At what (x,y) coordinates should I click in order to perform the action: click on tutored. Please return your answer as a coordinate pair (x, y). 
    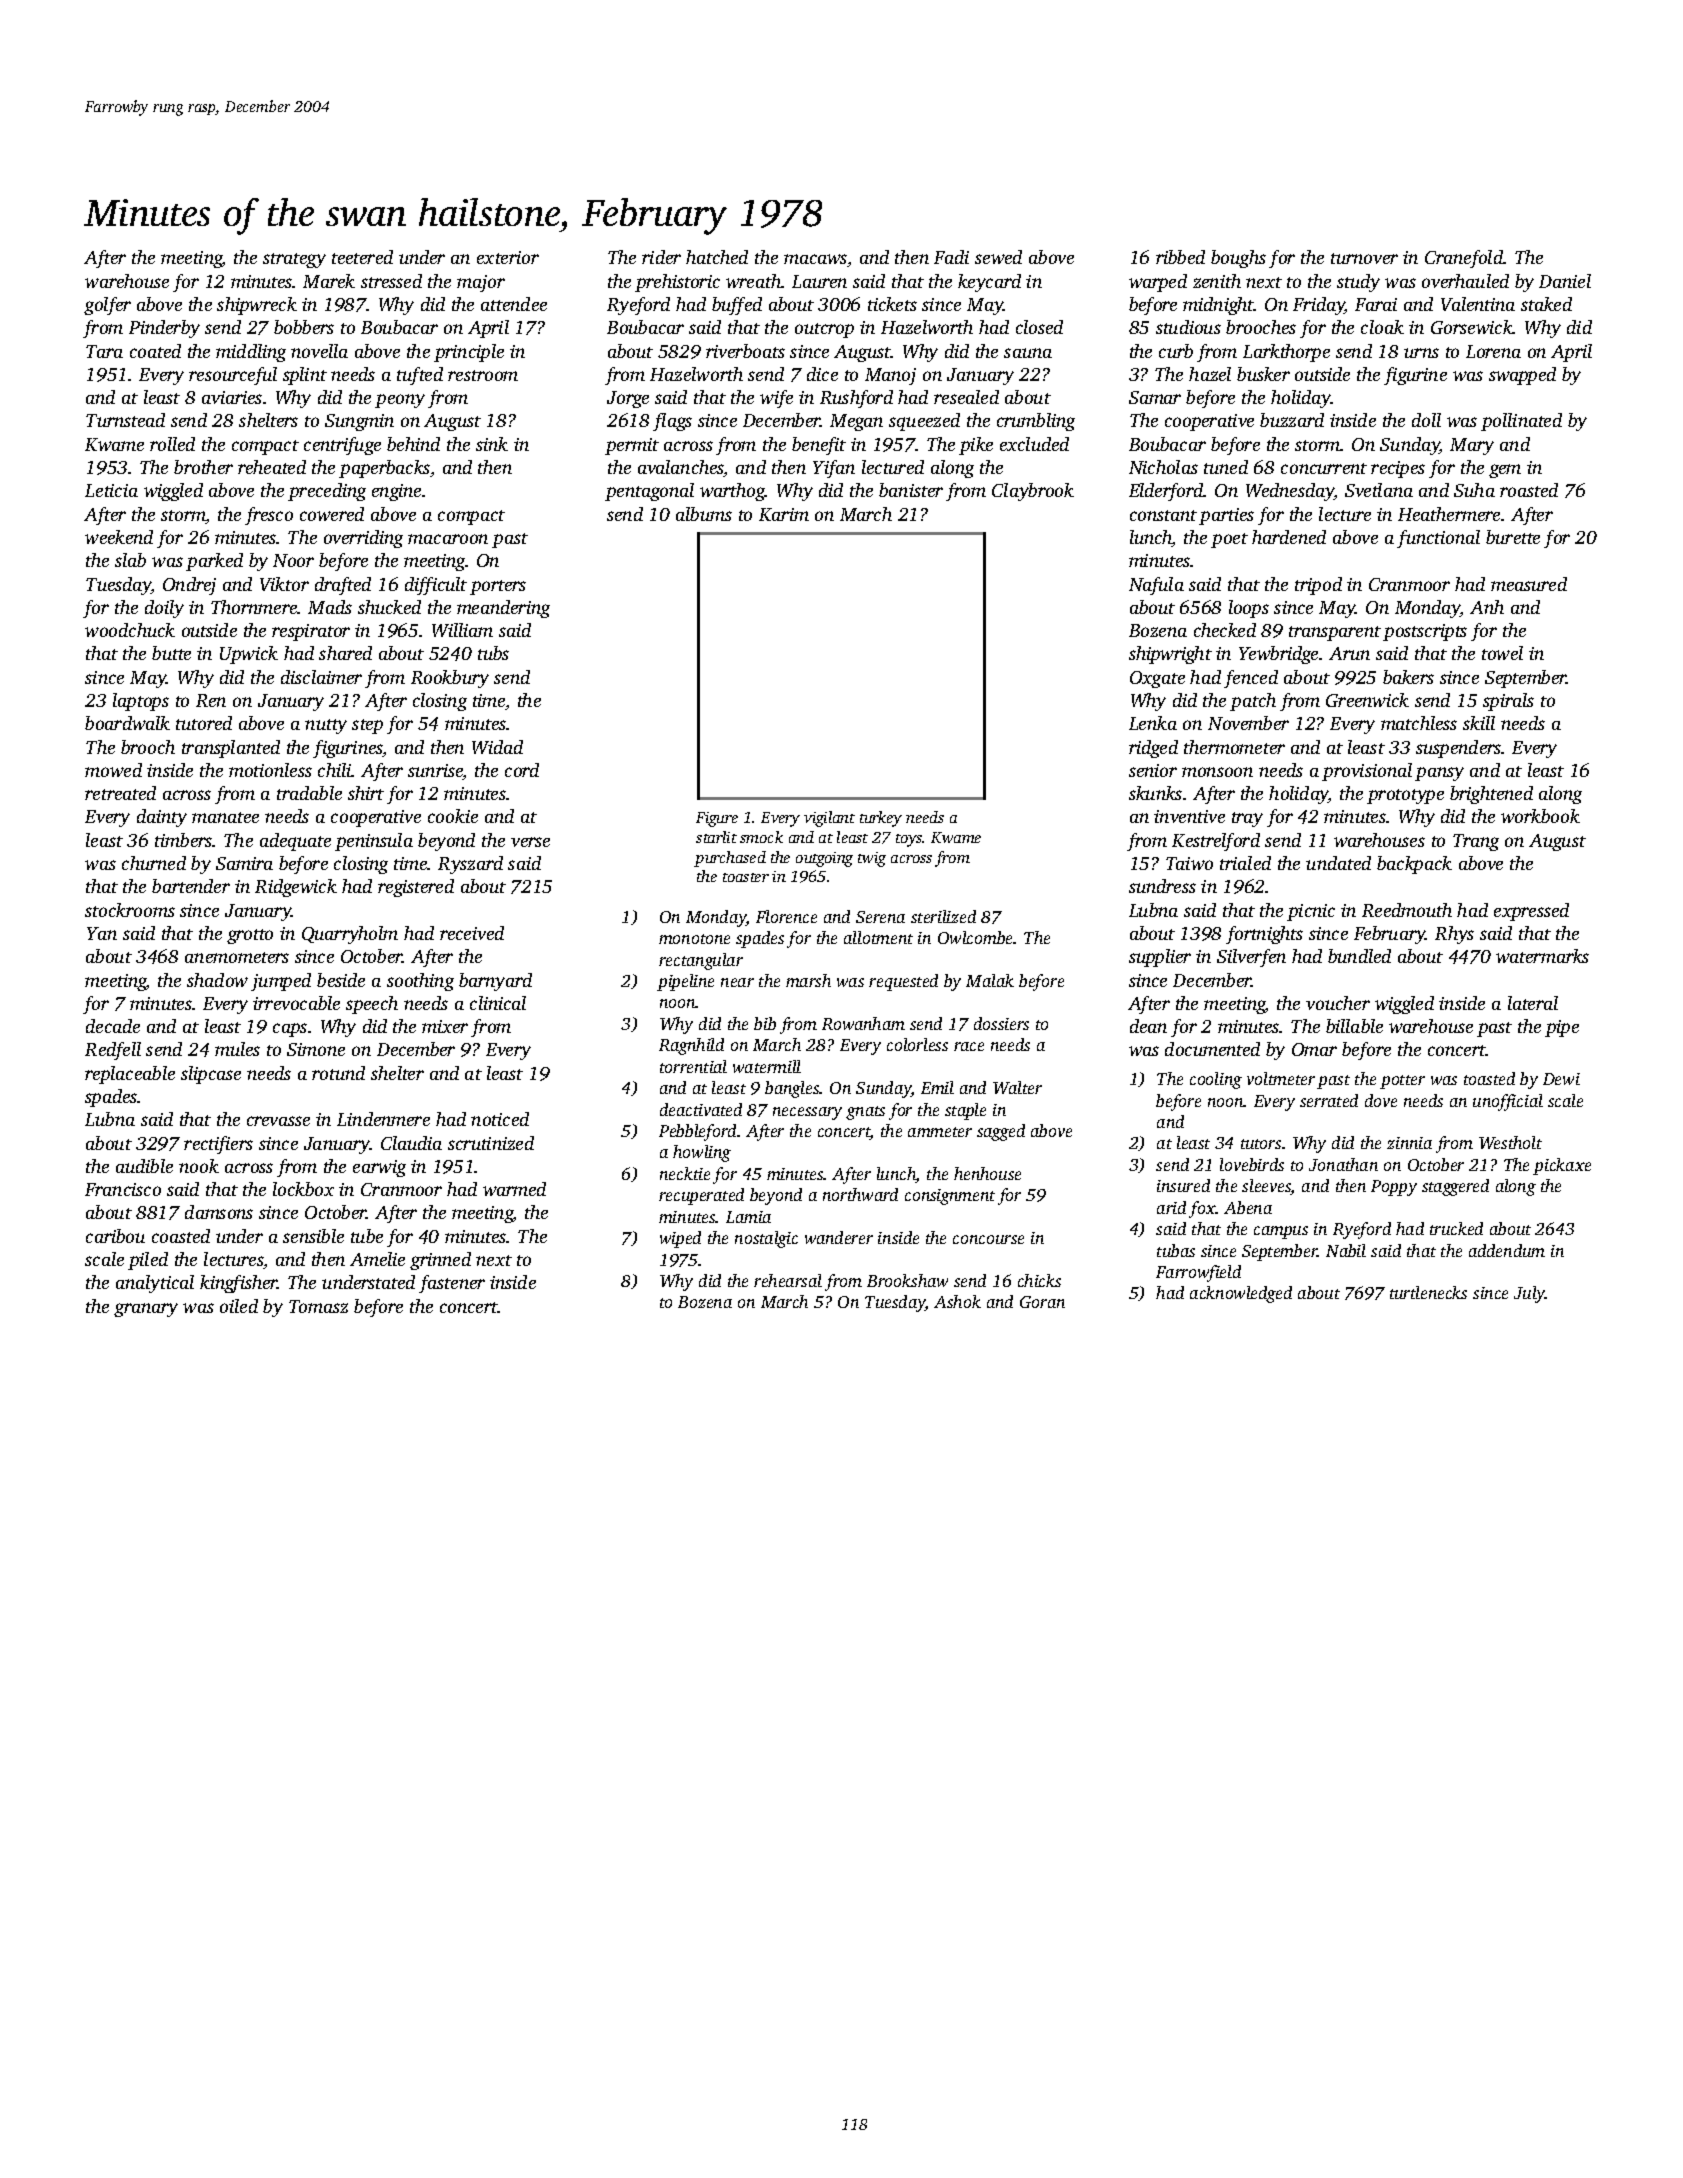
    Looking at the image, I should click on (204, 723).
